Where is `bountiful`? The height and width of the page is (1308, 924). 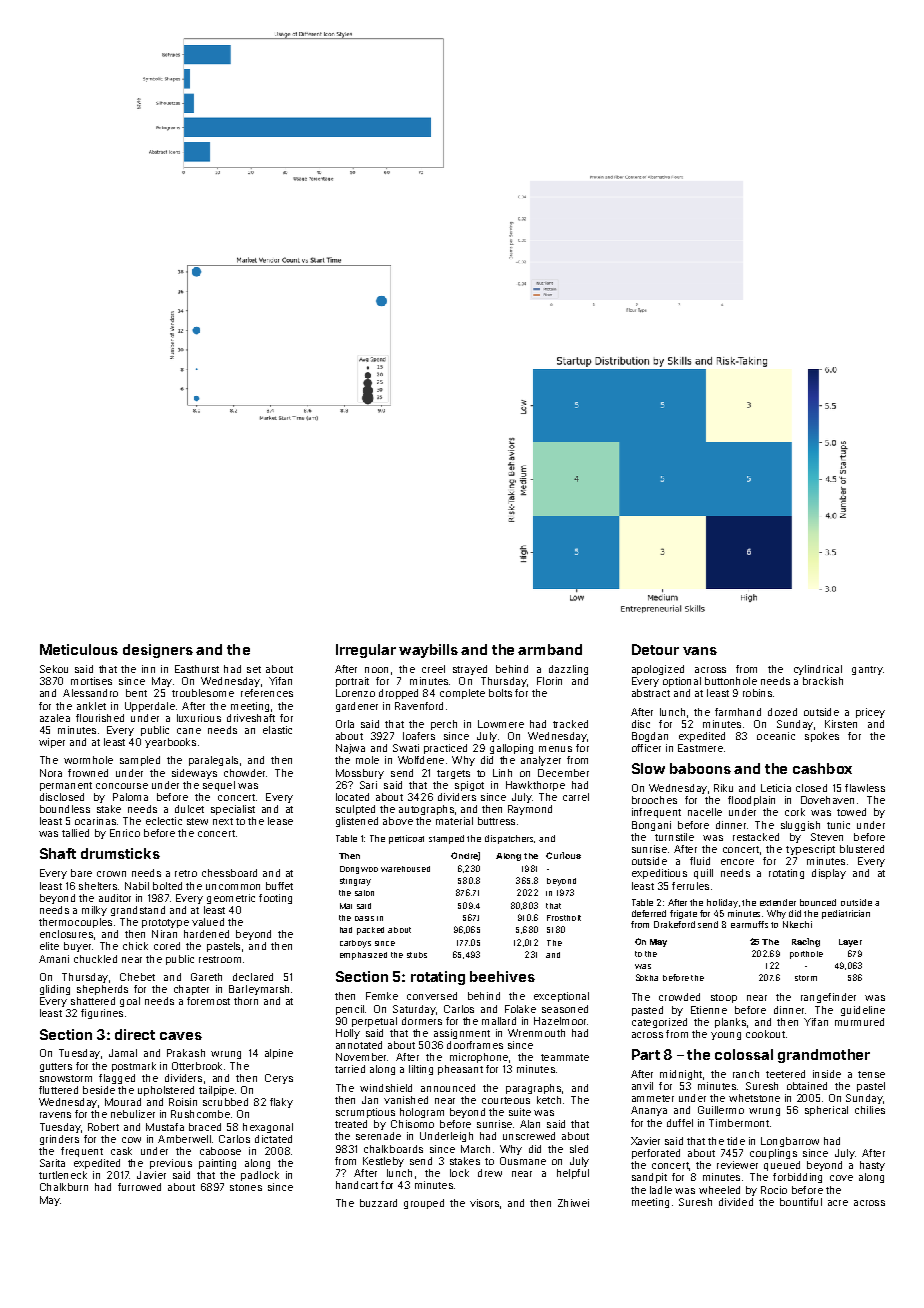
bountiful is located at coordinates (801, 1202).
